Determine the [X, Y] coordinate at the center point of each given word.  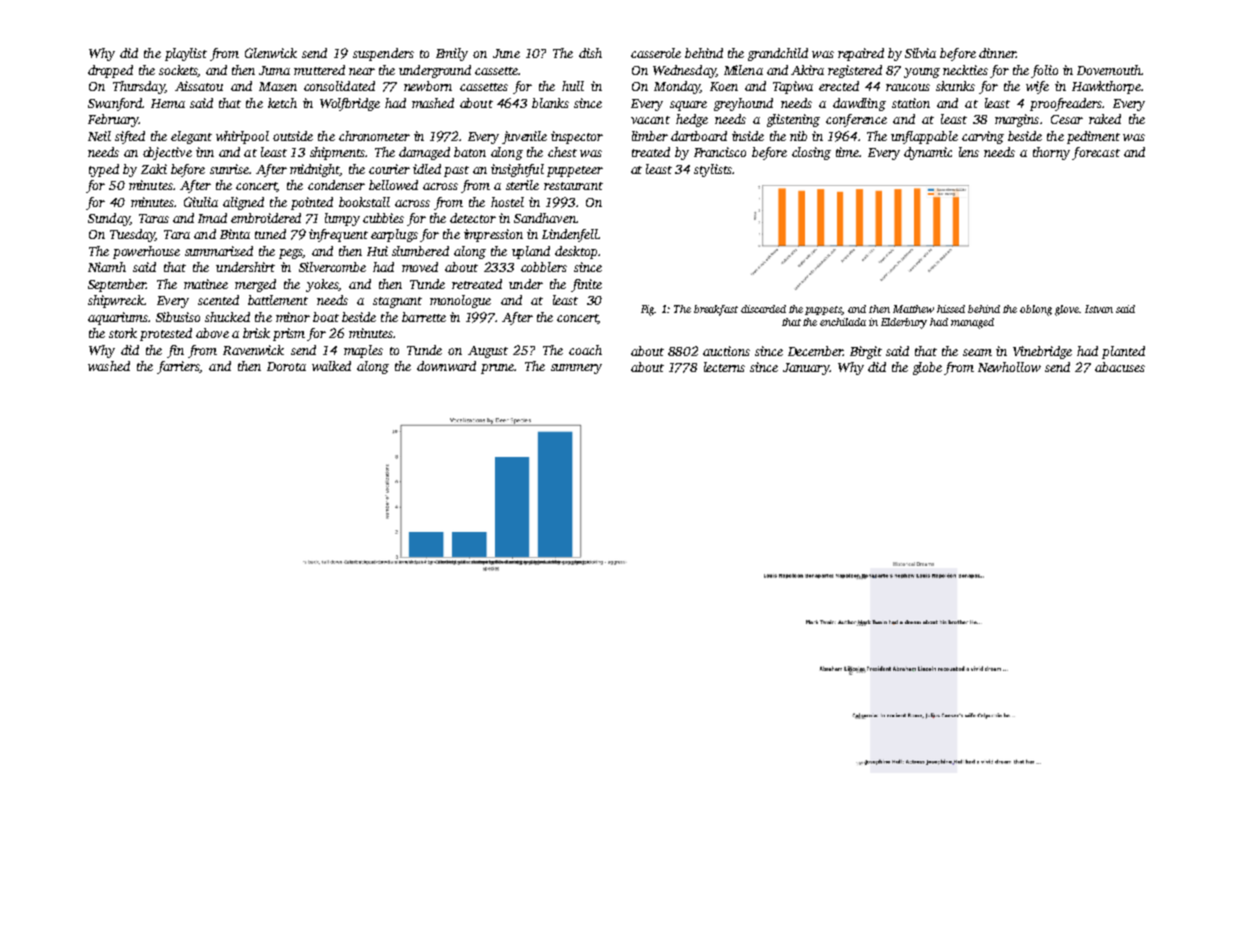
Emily [452, 54]
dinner [997, 53]
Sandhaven [545, 218]
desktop [576, 252]
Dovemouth [1109, 70]
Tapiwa [793, 87]
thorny [1051, 153]
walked [331, 366]
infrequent [338, 235]
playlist [186, 54]
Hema [168, 103]
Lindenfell [570, 235]
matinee [206, 284]
